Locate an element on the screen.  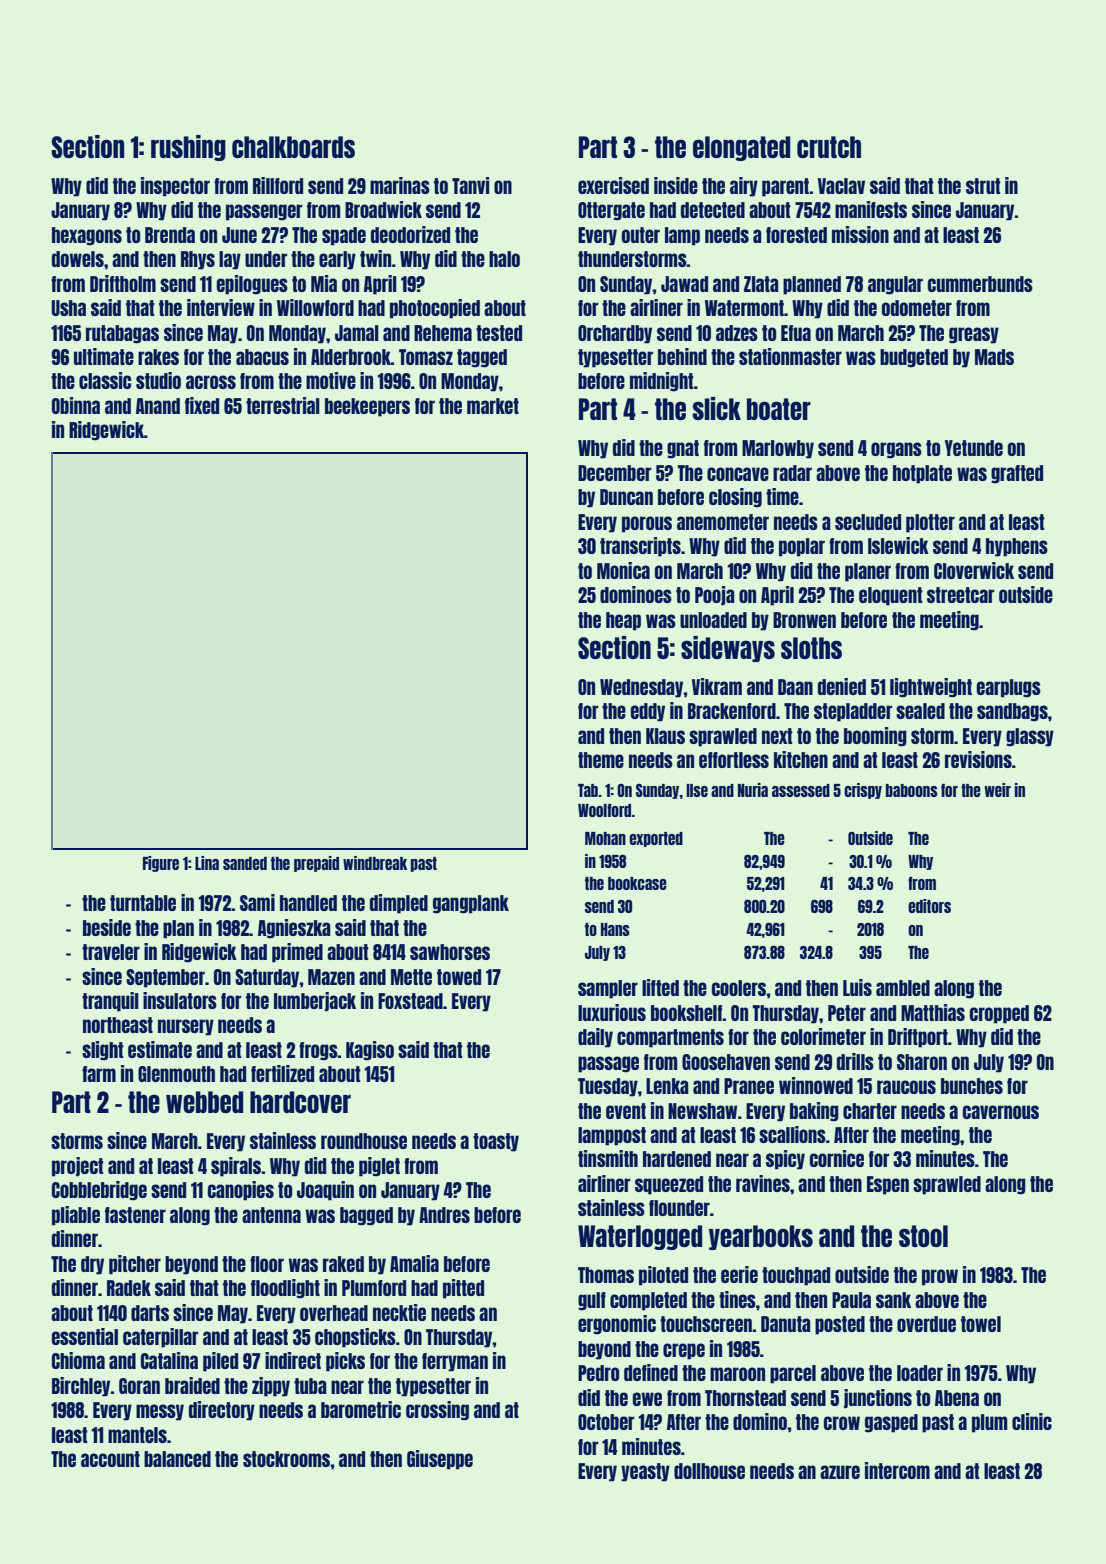
luxurious is located at coordinates (612, 1012).
